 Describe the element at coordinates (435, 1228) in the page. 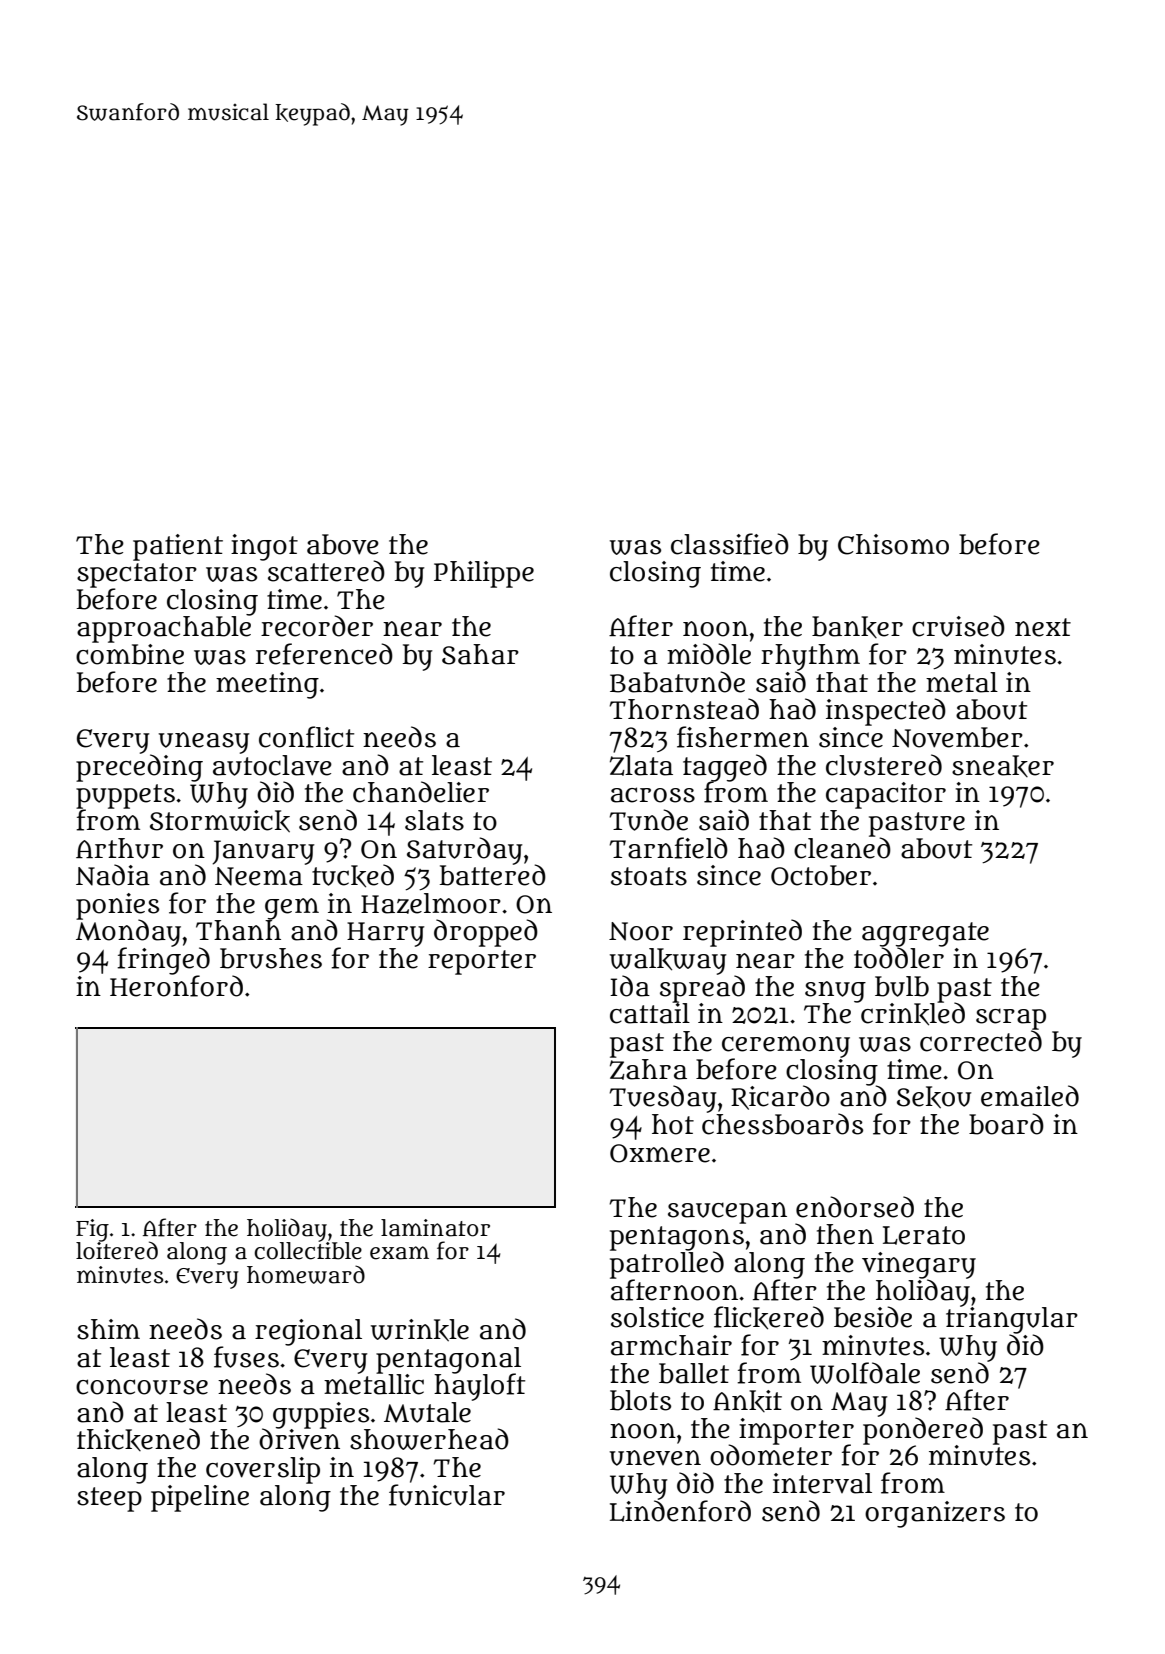

I see `laminator` at that location.
